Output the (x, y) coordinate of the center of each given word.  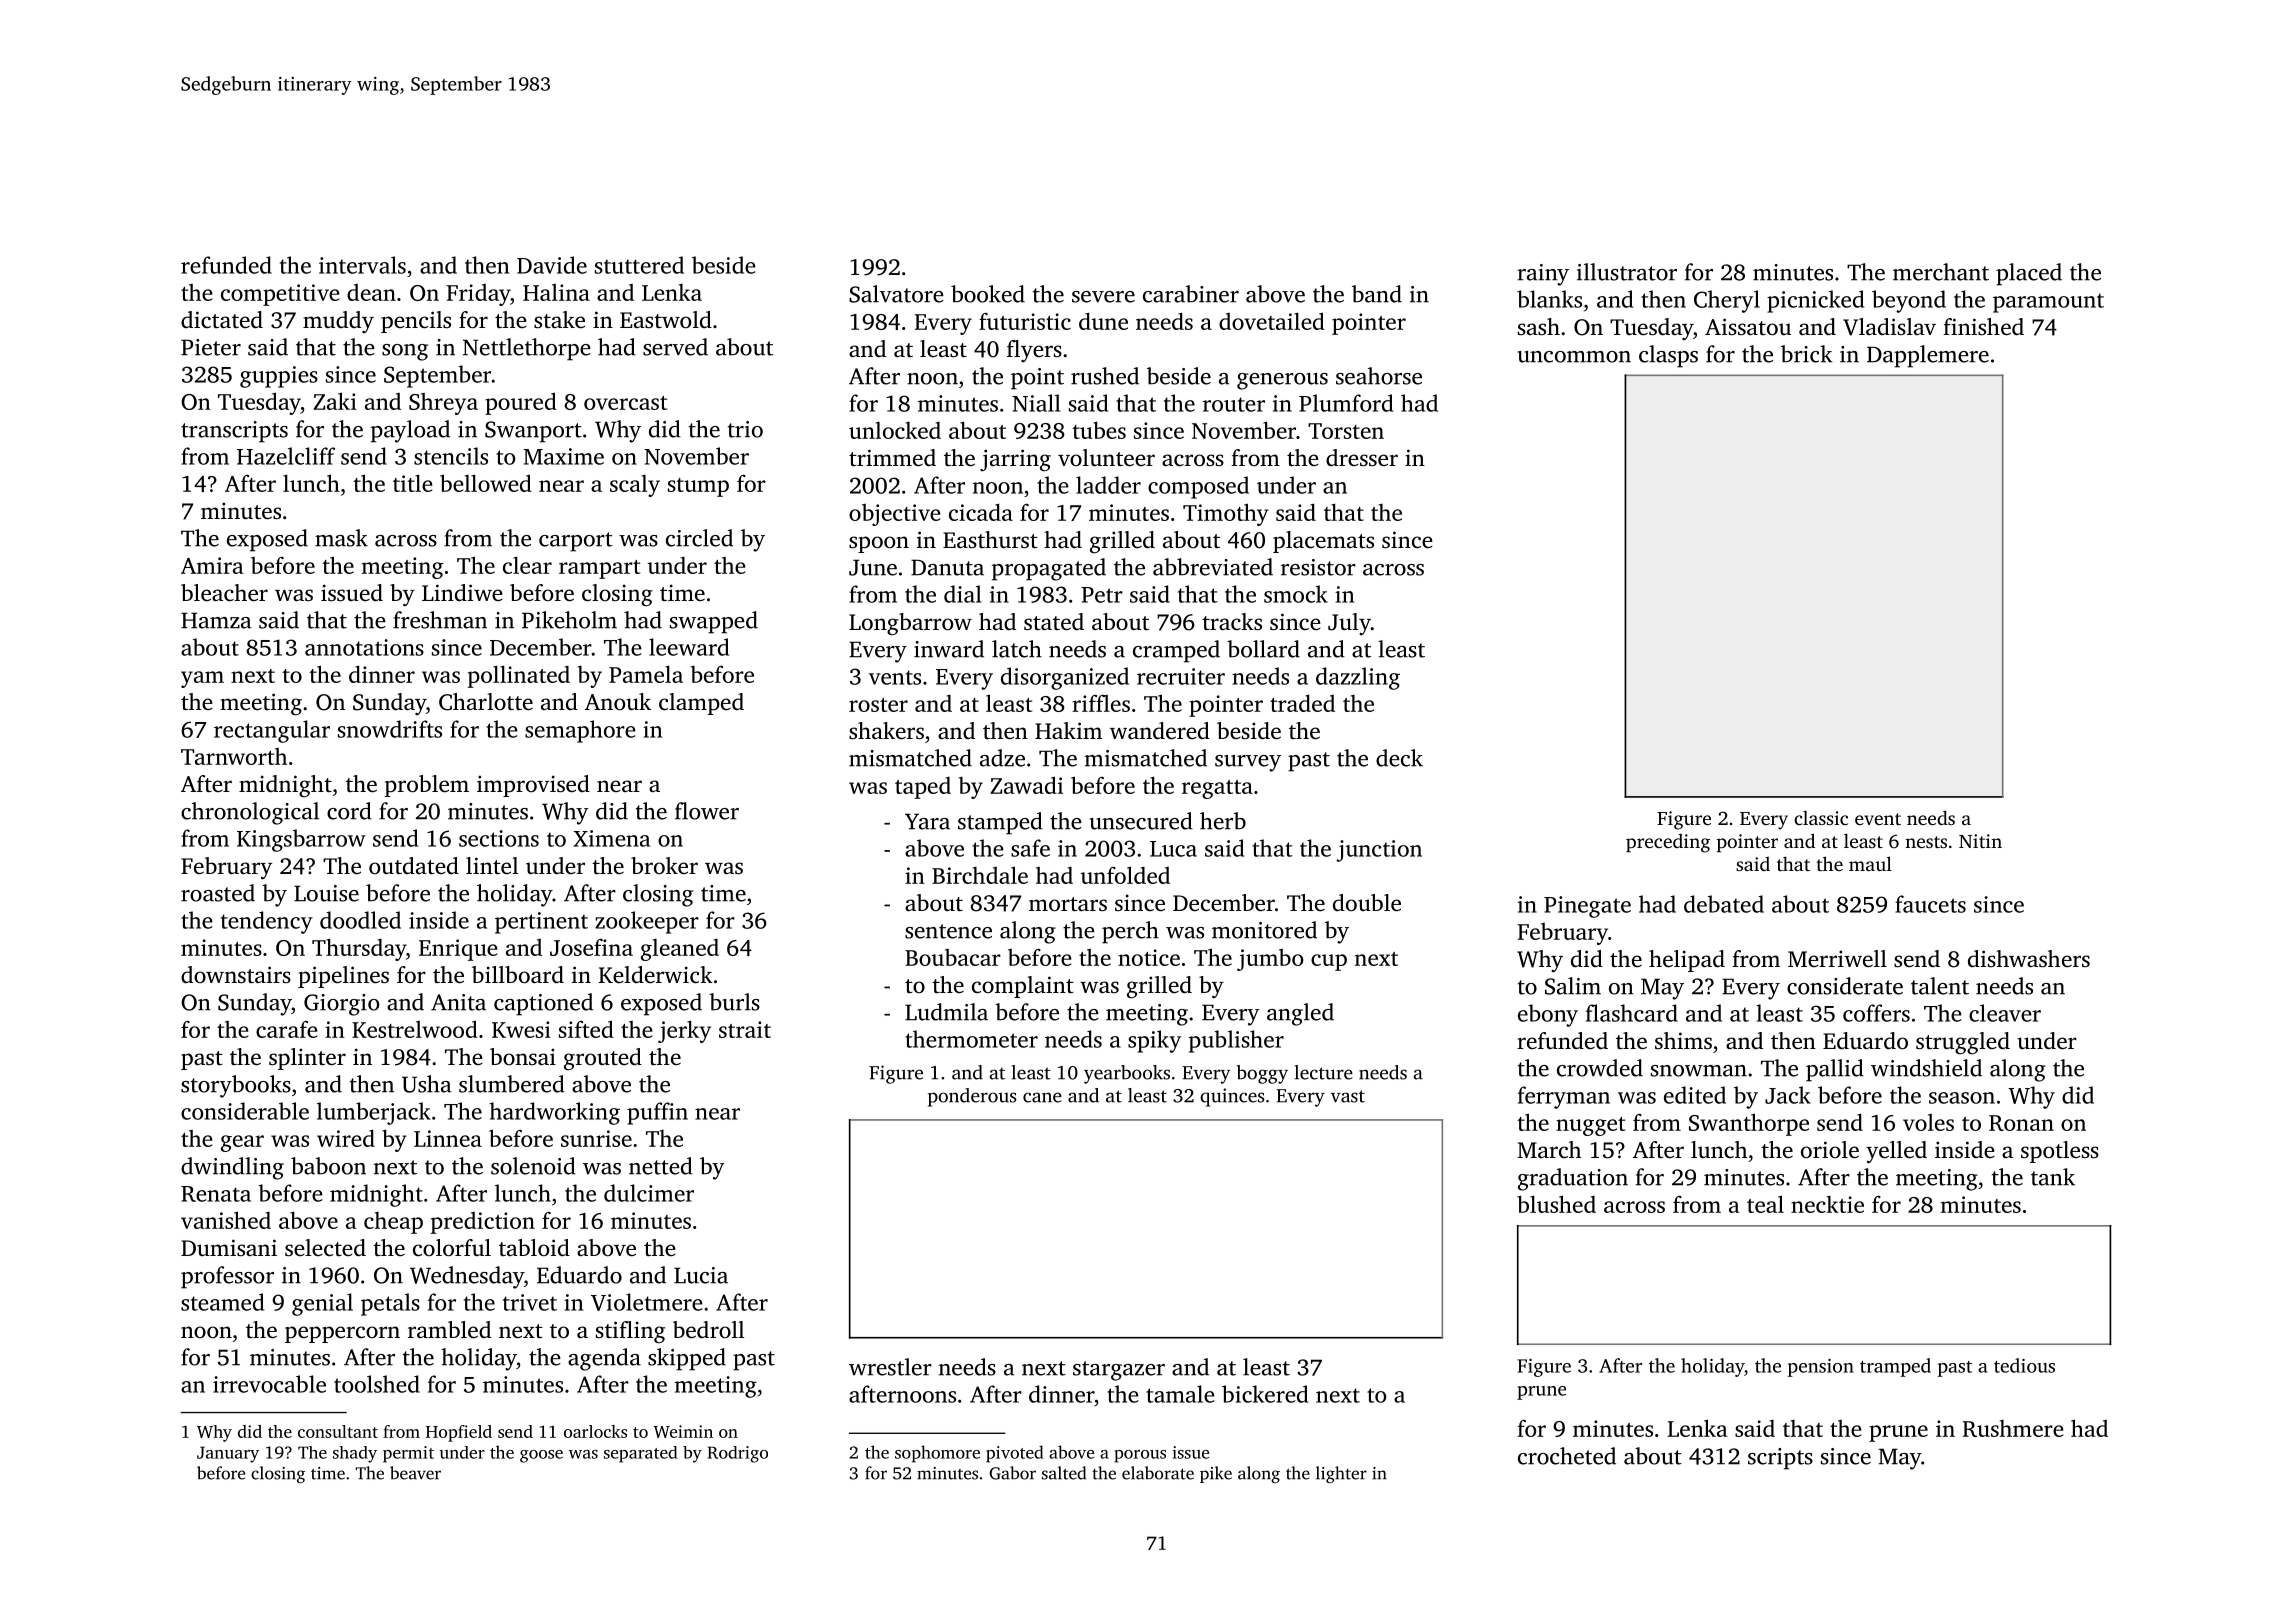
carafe (287, 1029)
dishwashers (2029, 959)
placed (2029, 274)
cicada (981, 512)
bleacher (224, 593)
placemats (1323, 542)
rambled (449, 1330)
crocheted (1567, 1456)
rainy (1543, 275)
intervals (362, 265)
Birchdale (980, 875)
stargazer (1119, 1371)
